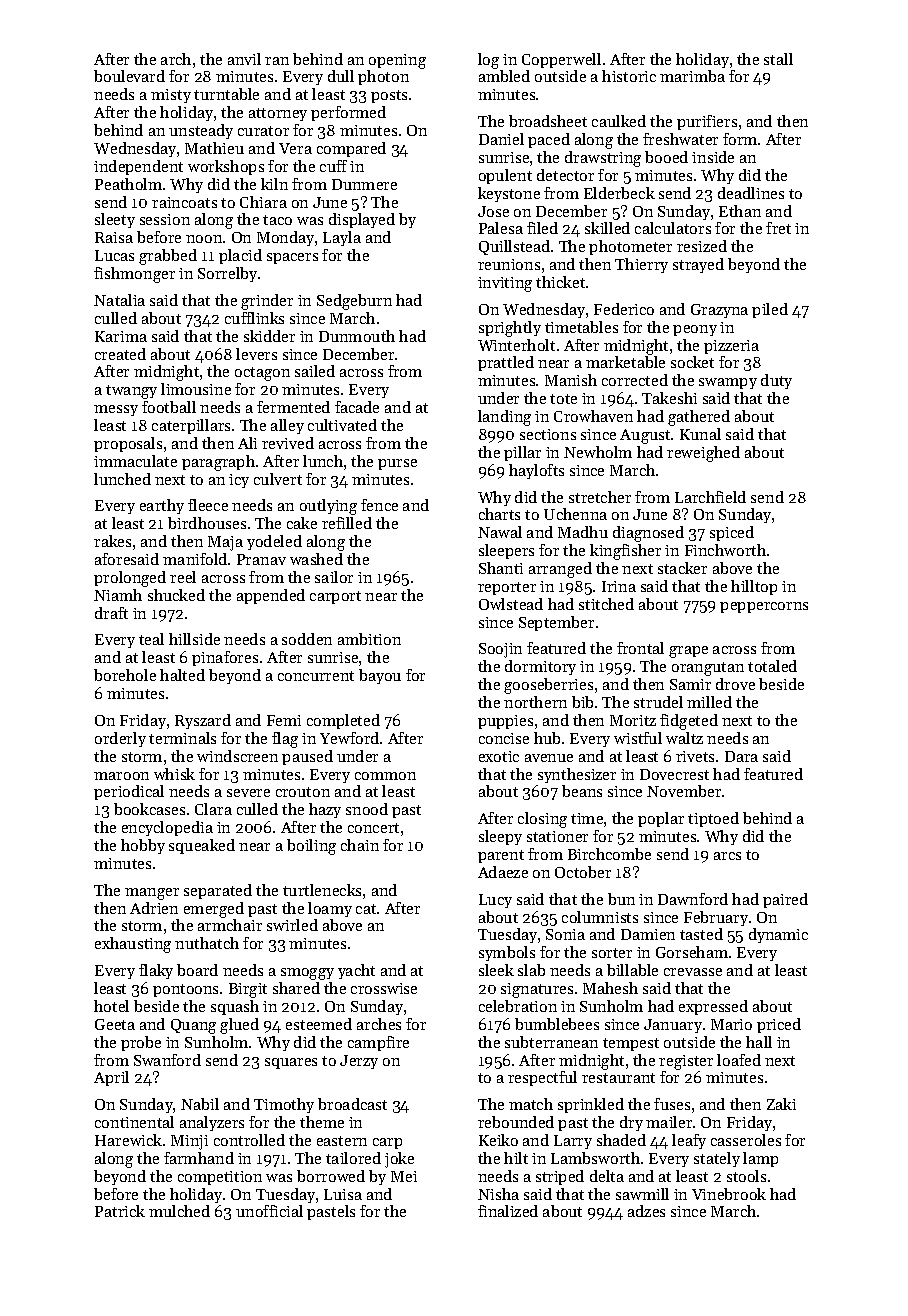  Describe the element at coordinates (505, 284) in the page. I see `inviting` at that location.
